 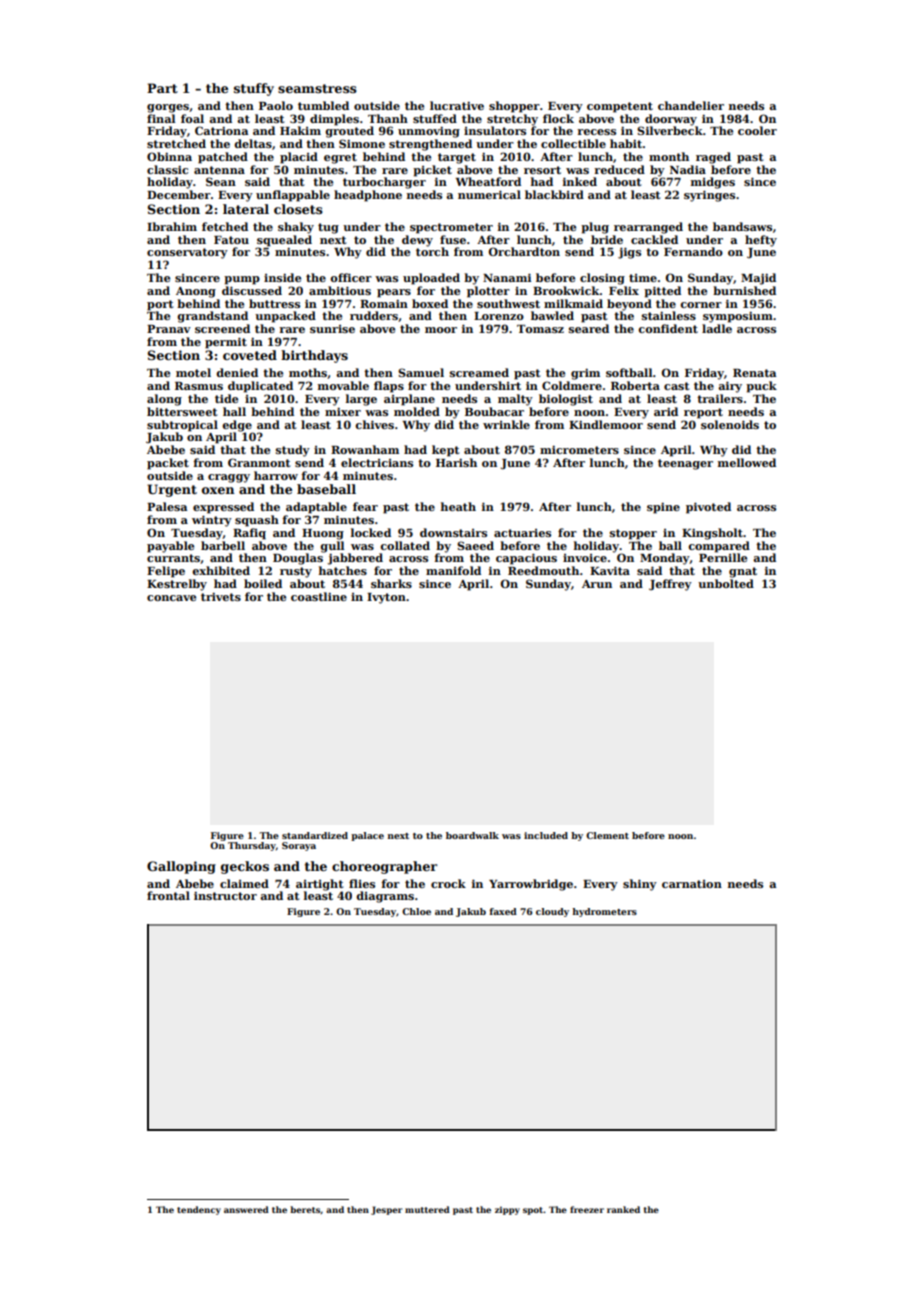 I want to click on Part, so click(x=162, y=88).
